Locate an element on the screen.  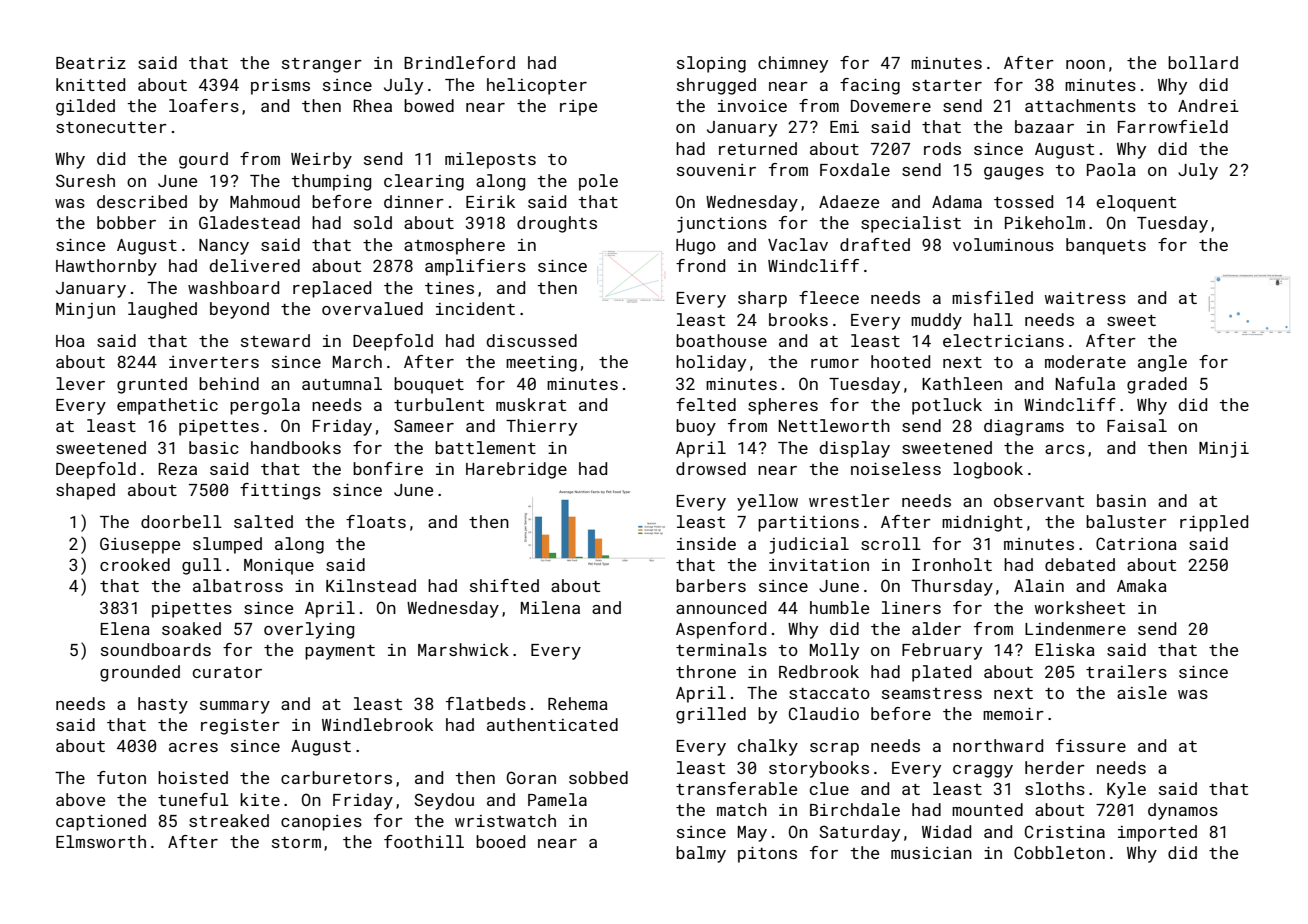
yellow is located at coordinates (767, 502).
